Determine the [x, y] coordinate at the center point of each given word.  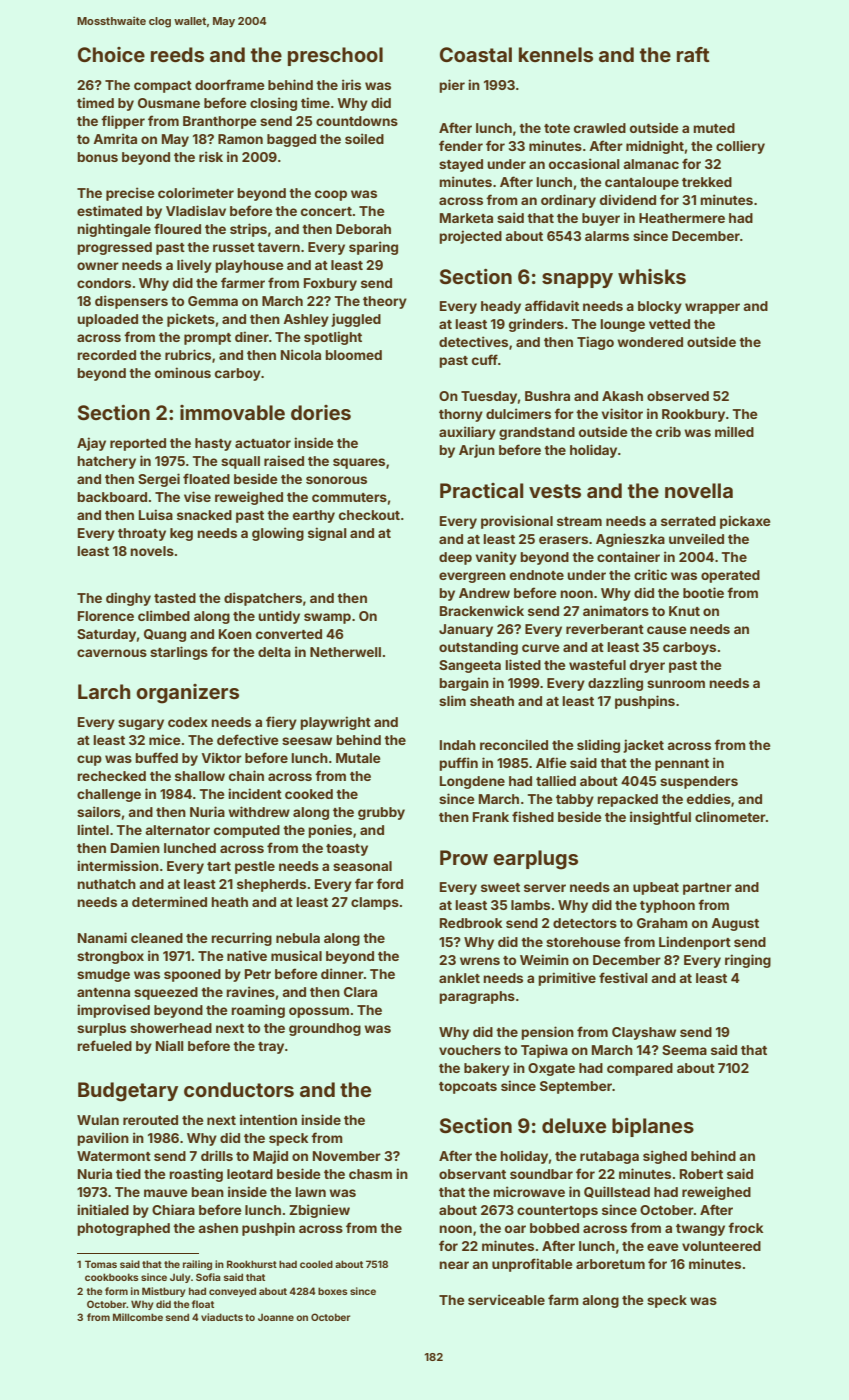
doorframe [229, 84]
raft [693, 54]
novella [699, 490]
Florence [106, 616]
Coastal [476, 54]
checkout [369, 515]
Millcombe [138, 1317]
